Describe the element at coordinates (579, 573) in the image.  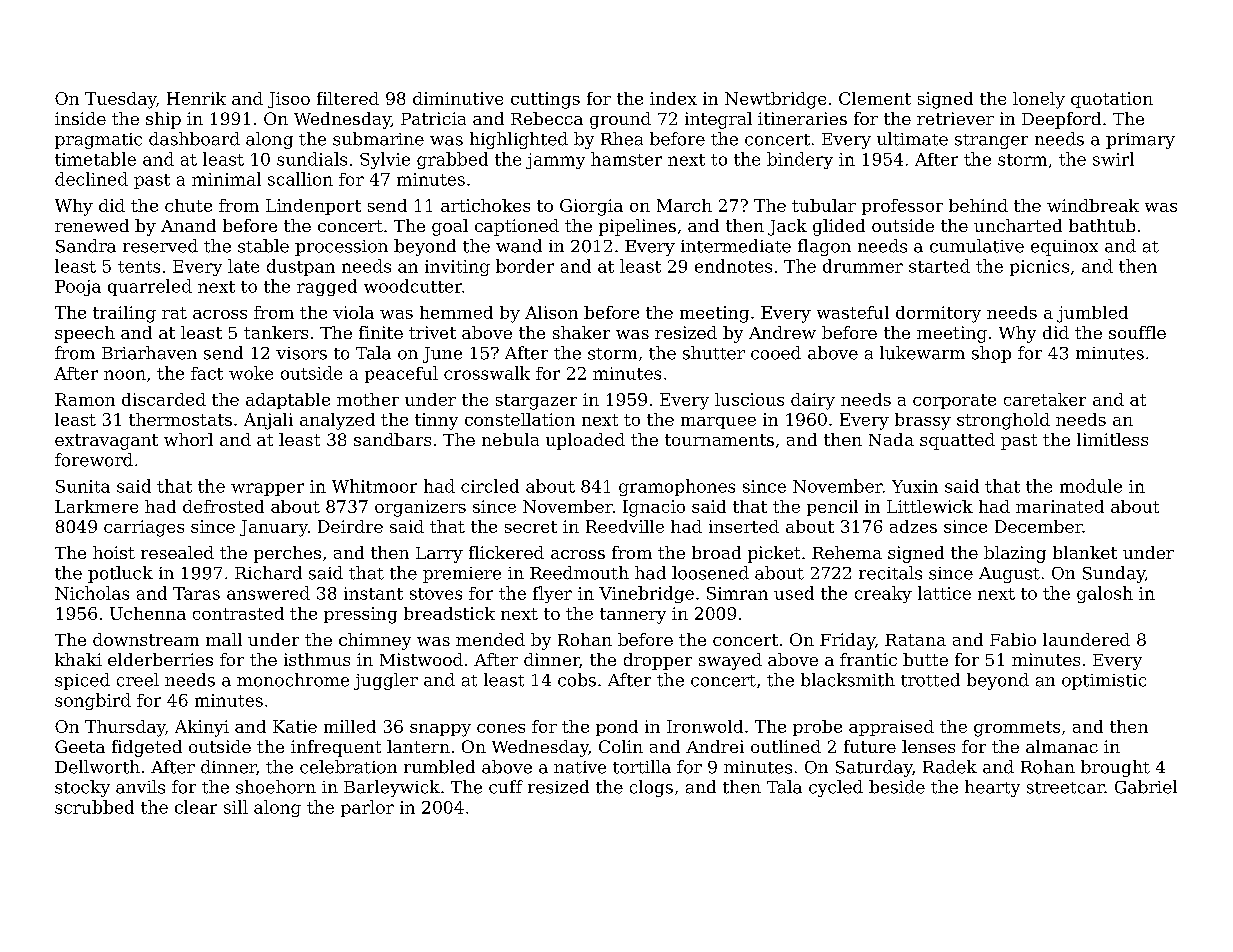
I see `Reedmouth` at that location.
